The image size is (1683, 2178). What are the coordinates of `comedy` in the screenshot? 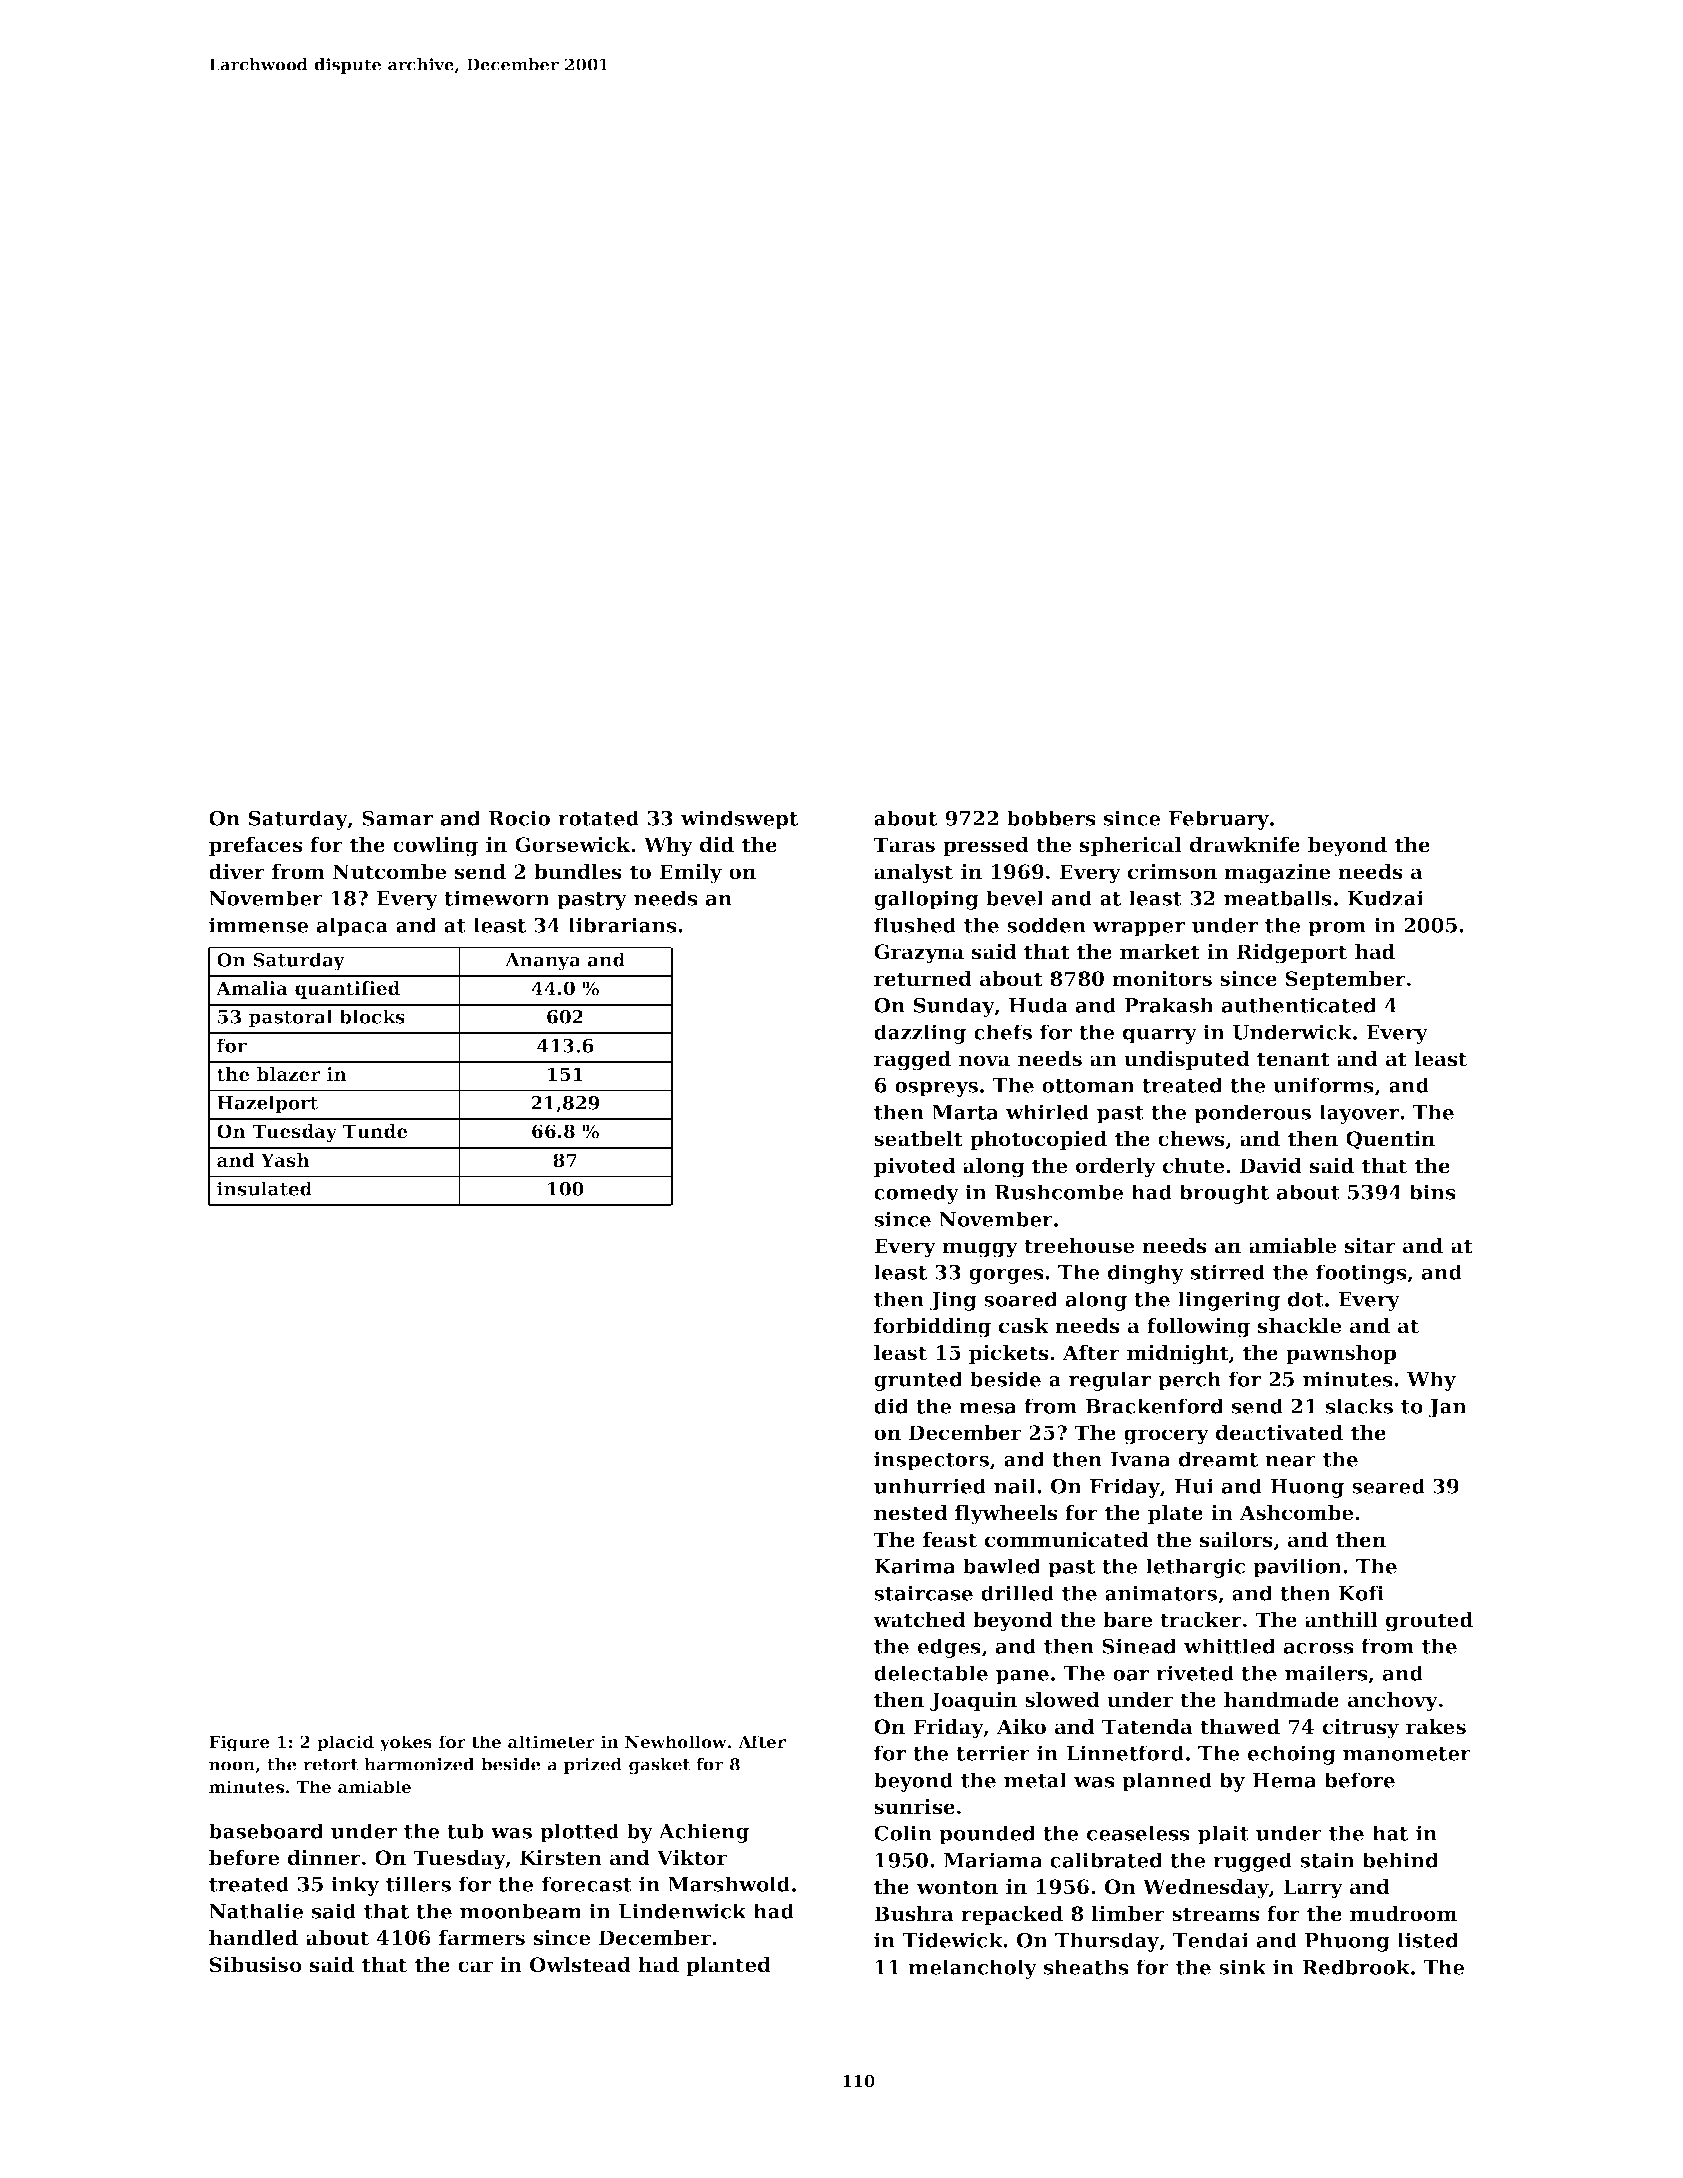 It's located at (916, 1194).
